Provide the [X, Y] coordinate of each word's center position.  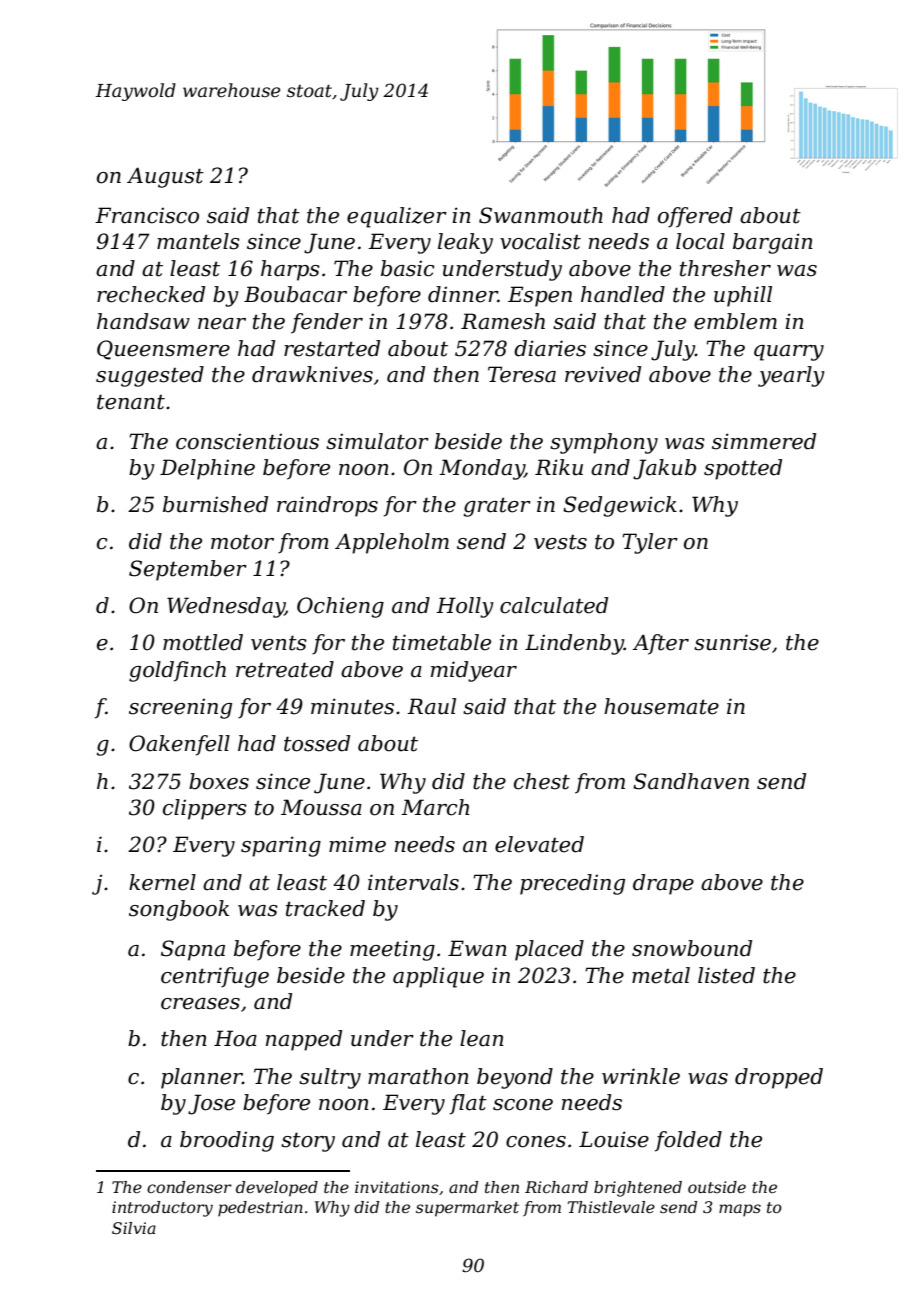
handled [623, 294]
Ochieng [340, 607]
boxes [219, 781]
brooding [227, 1141]
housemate [661, 706]
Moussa [321, 807]
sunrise [732, 642]
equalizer [397, 217]
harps [290, 270]
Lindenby [574, 644]
